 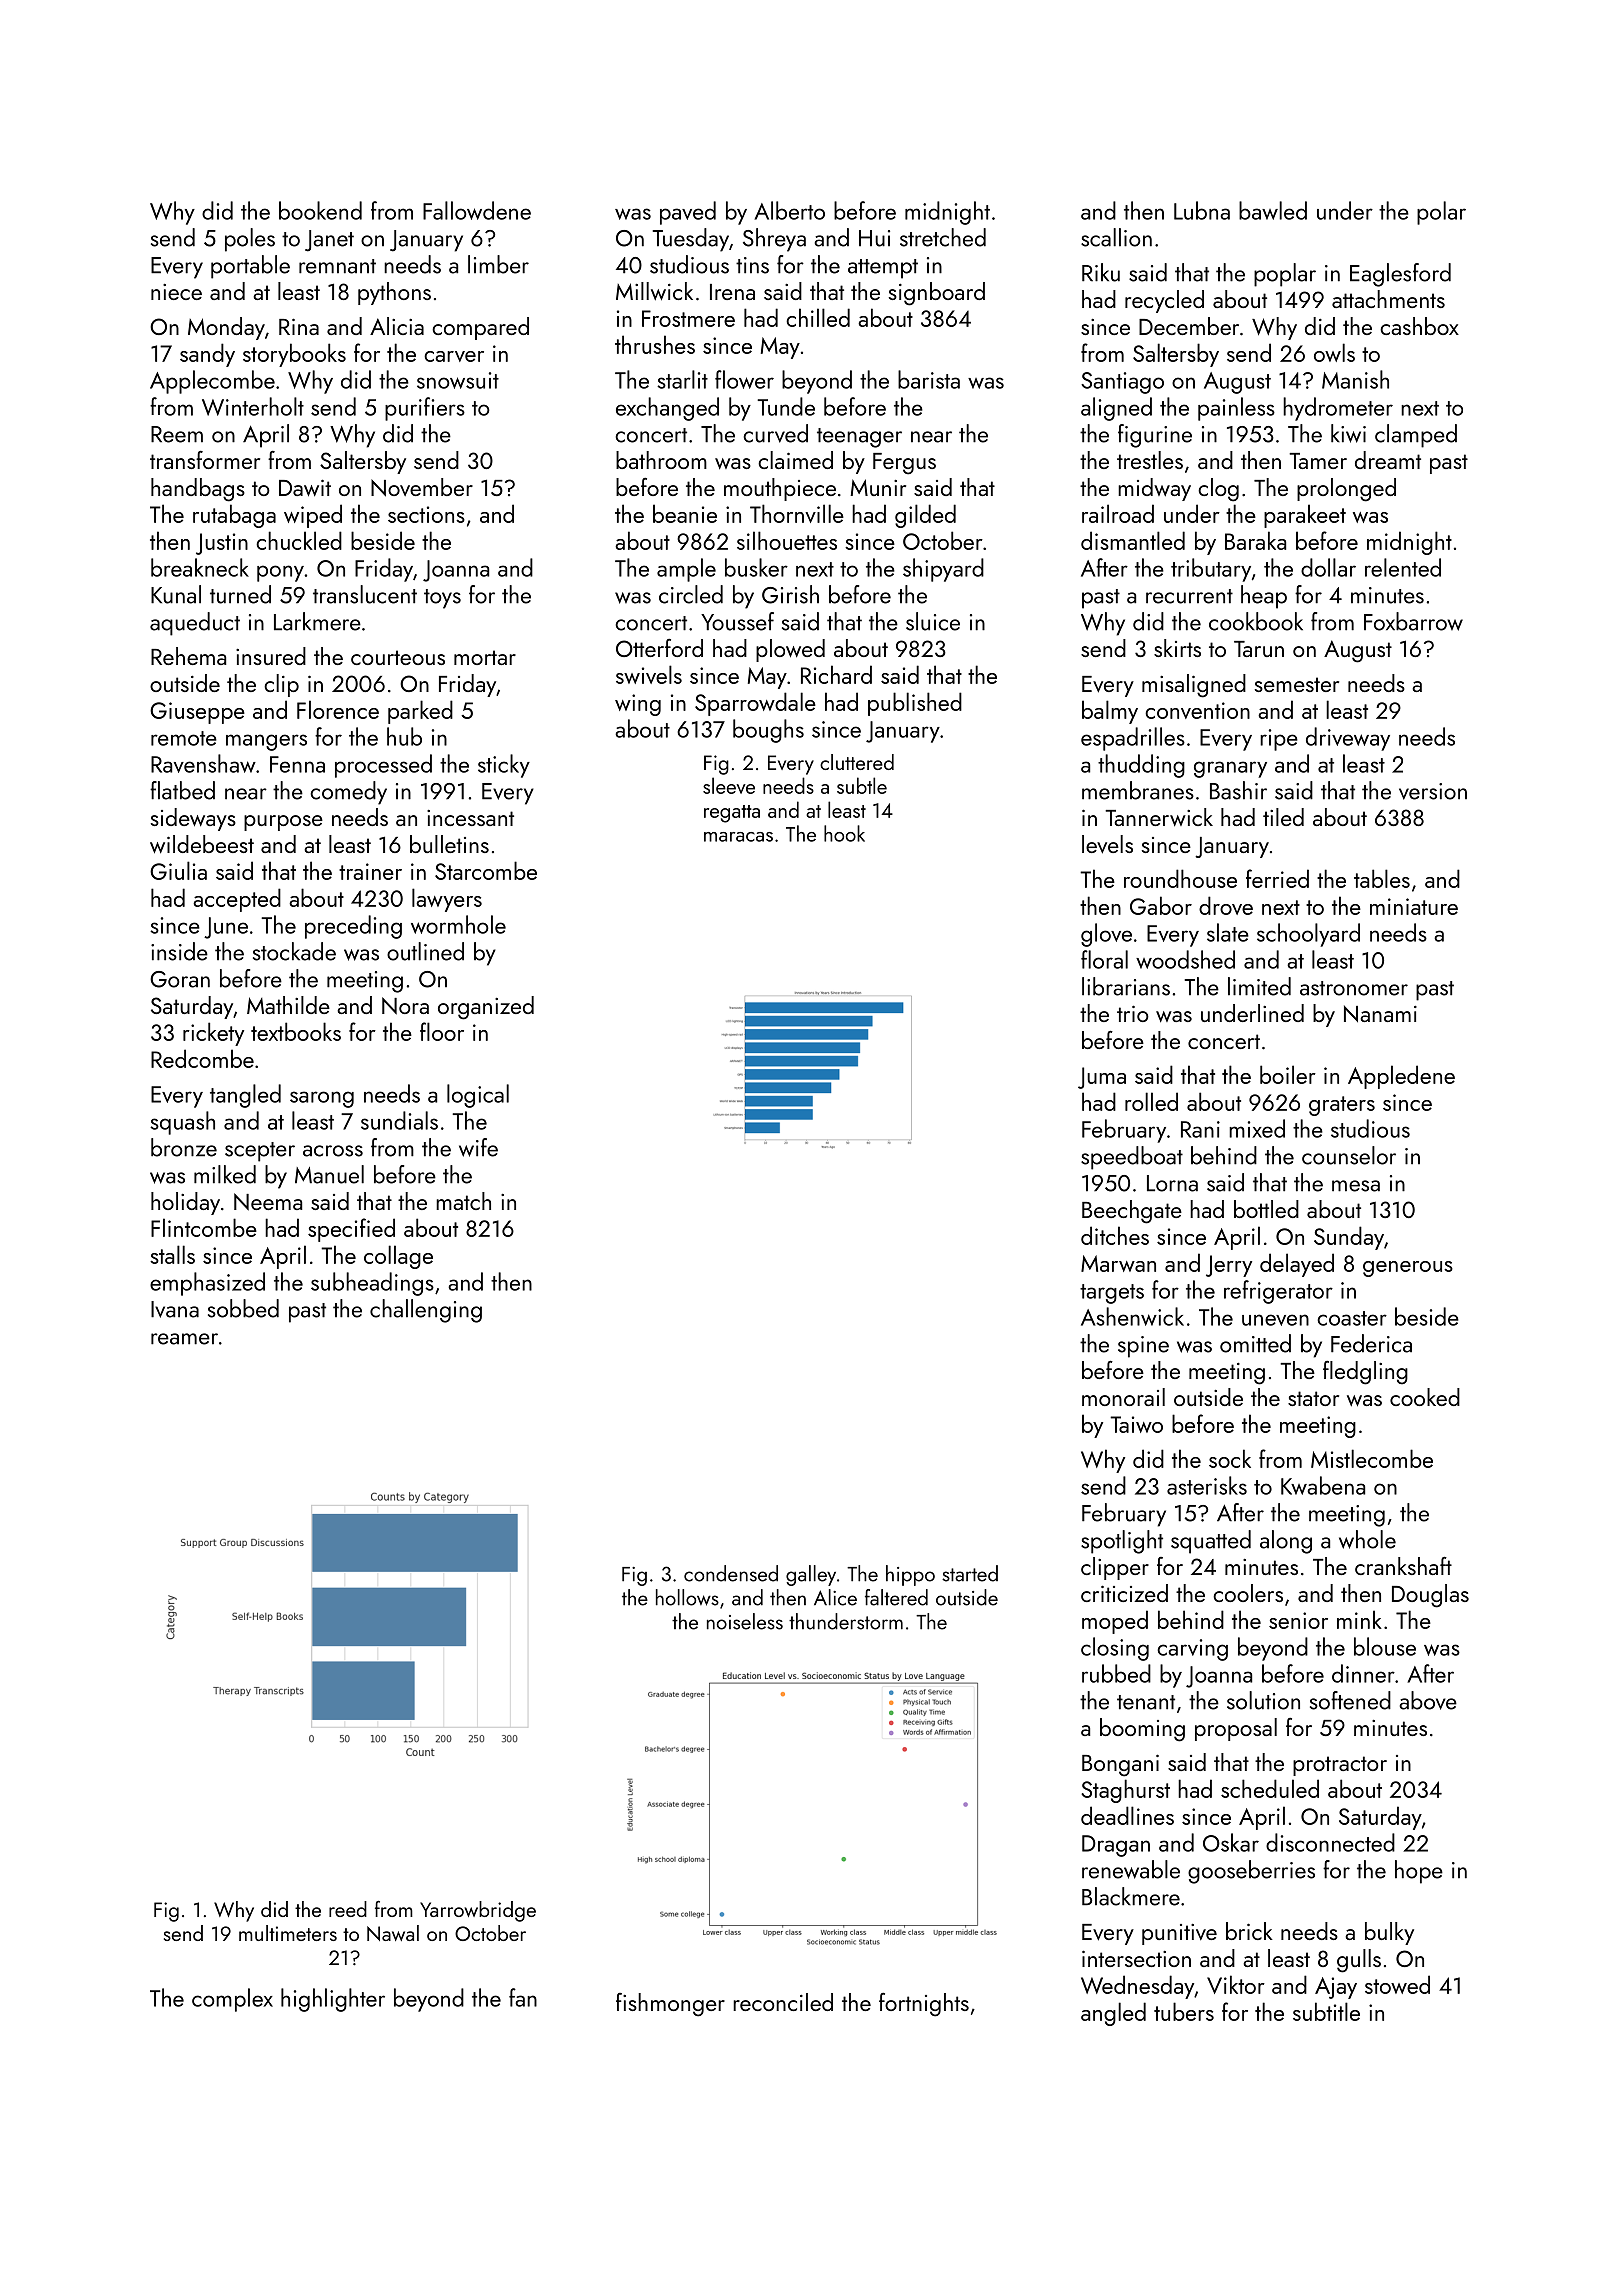 What do you see at coordinates (348, 1909) in the image?
I see `reed` at bounding box center [348, 1909].
